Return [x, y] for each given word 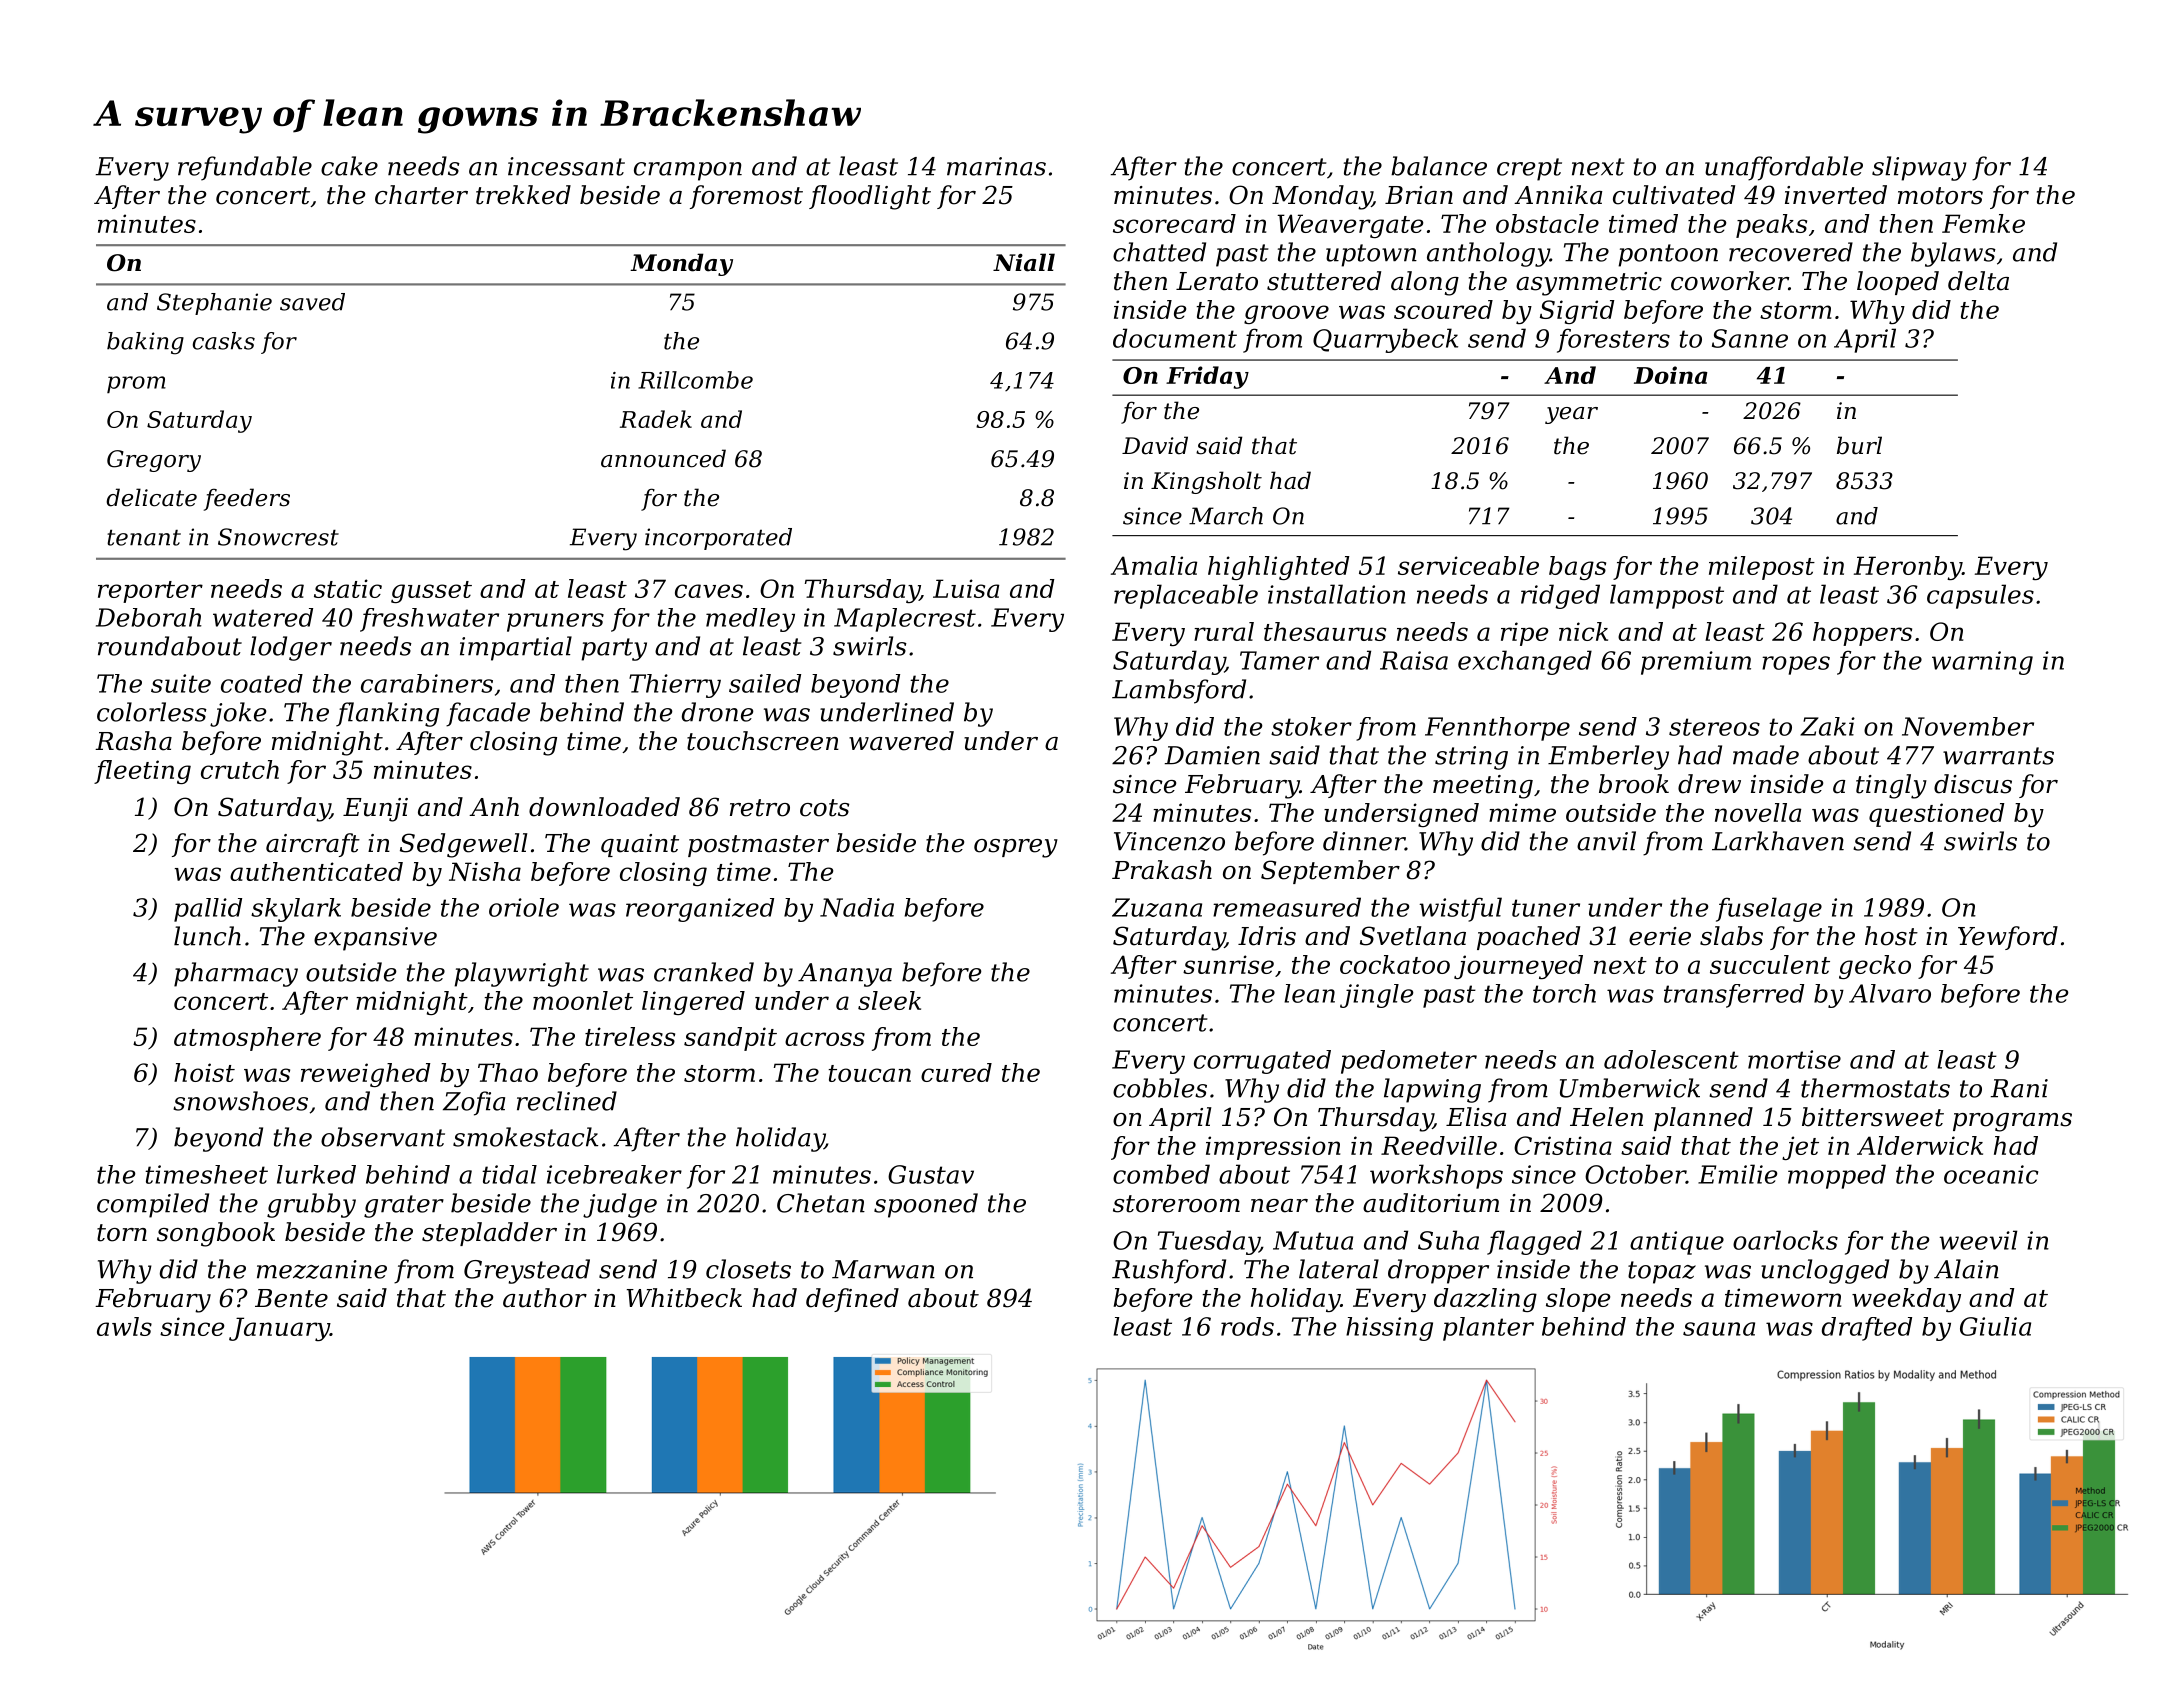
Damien [1212, 755]
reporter [150, 592]
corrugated [1262, 1062]
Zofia [474, 1103]
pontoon [1668, 255]
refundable [245, 168]
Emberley [1608, 757]
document [1175, 338]
